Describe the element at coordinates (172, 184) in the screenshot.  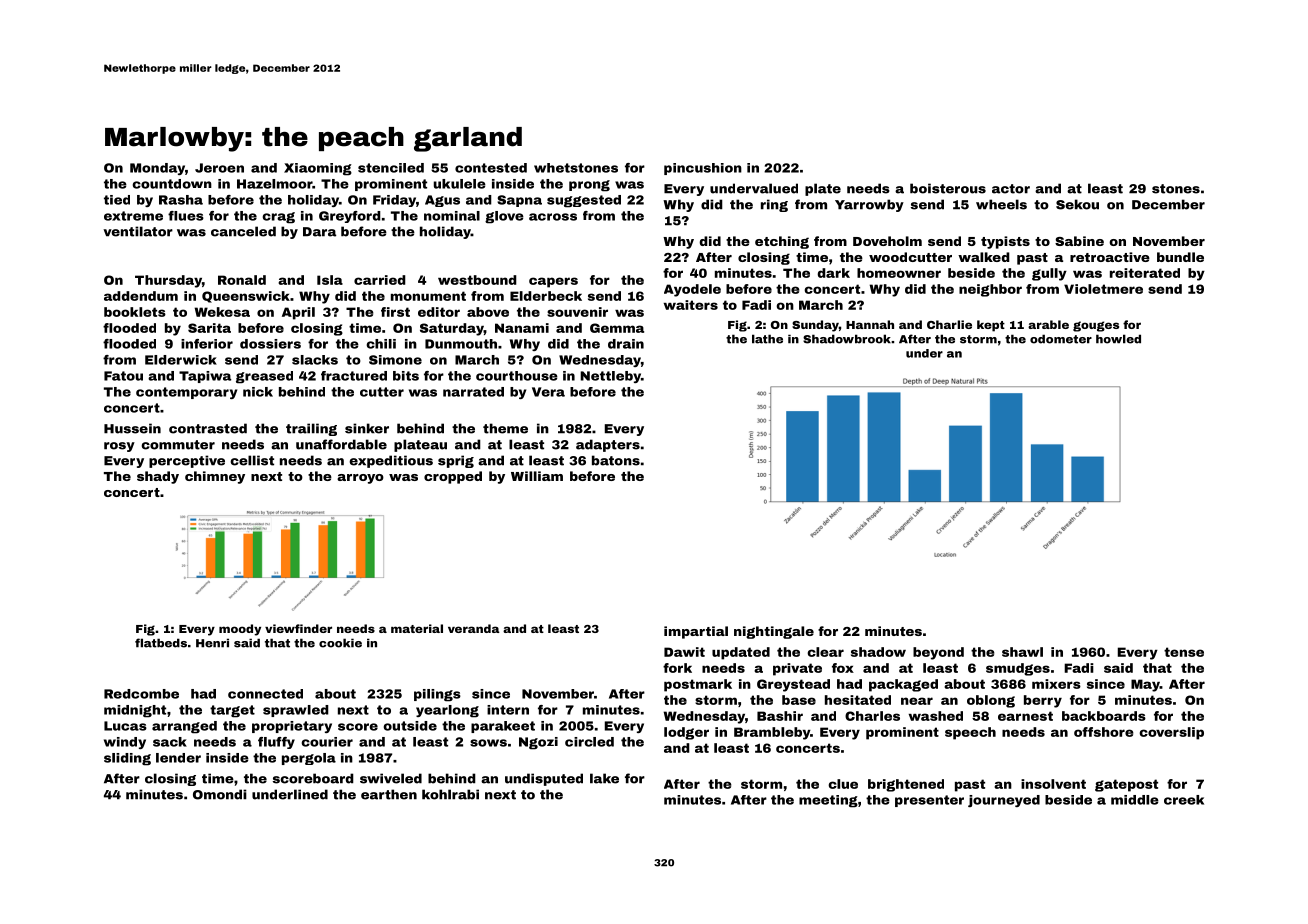
I see `countdown` at that location.
